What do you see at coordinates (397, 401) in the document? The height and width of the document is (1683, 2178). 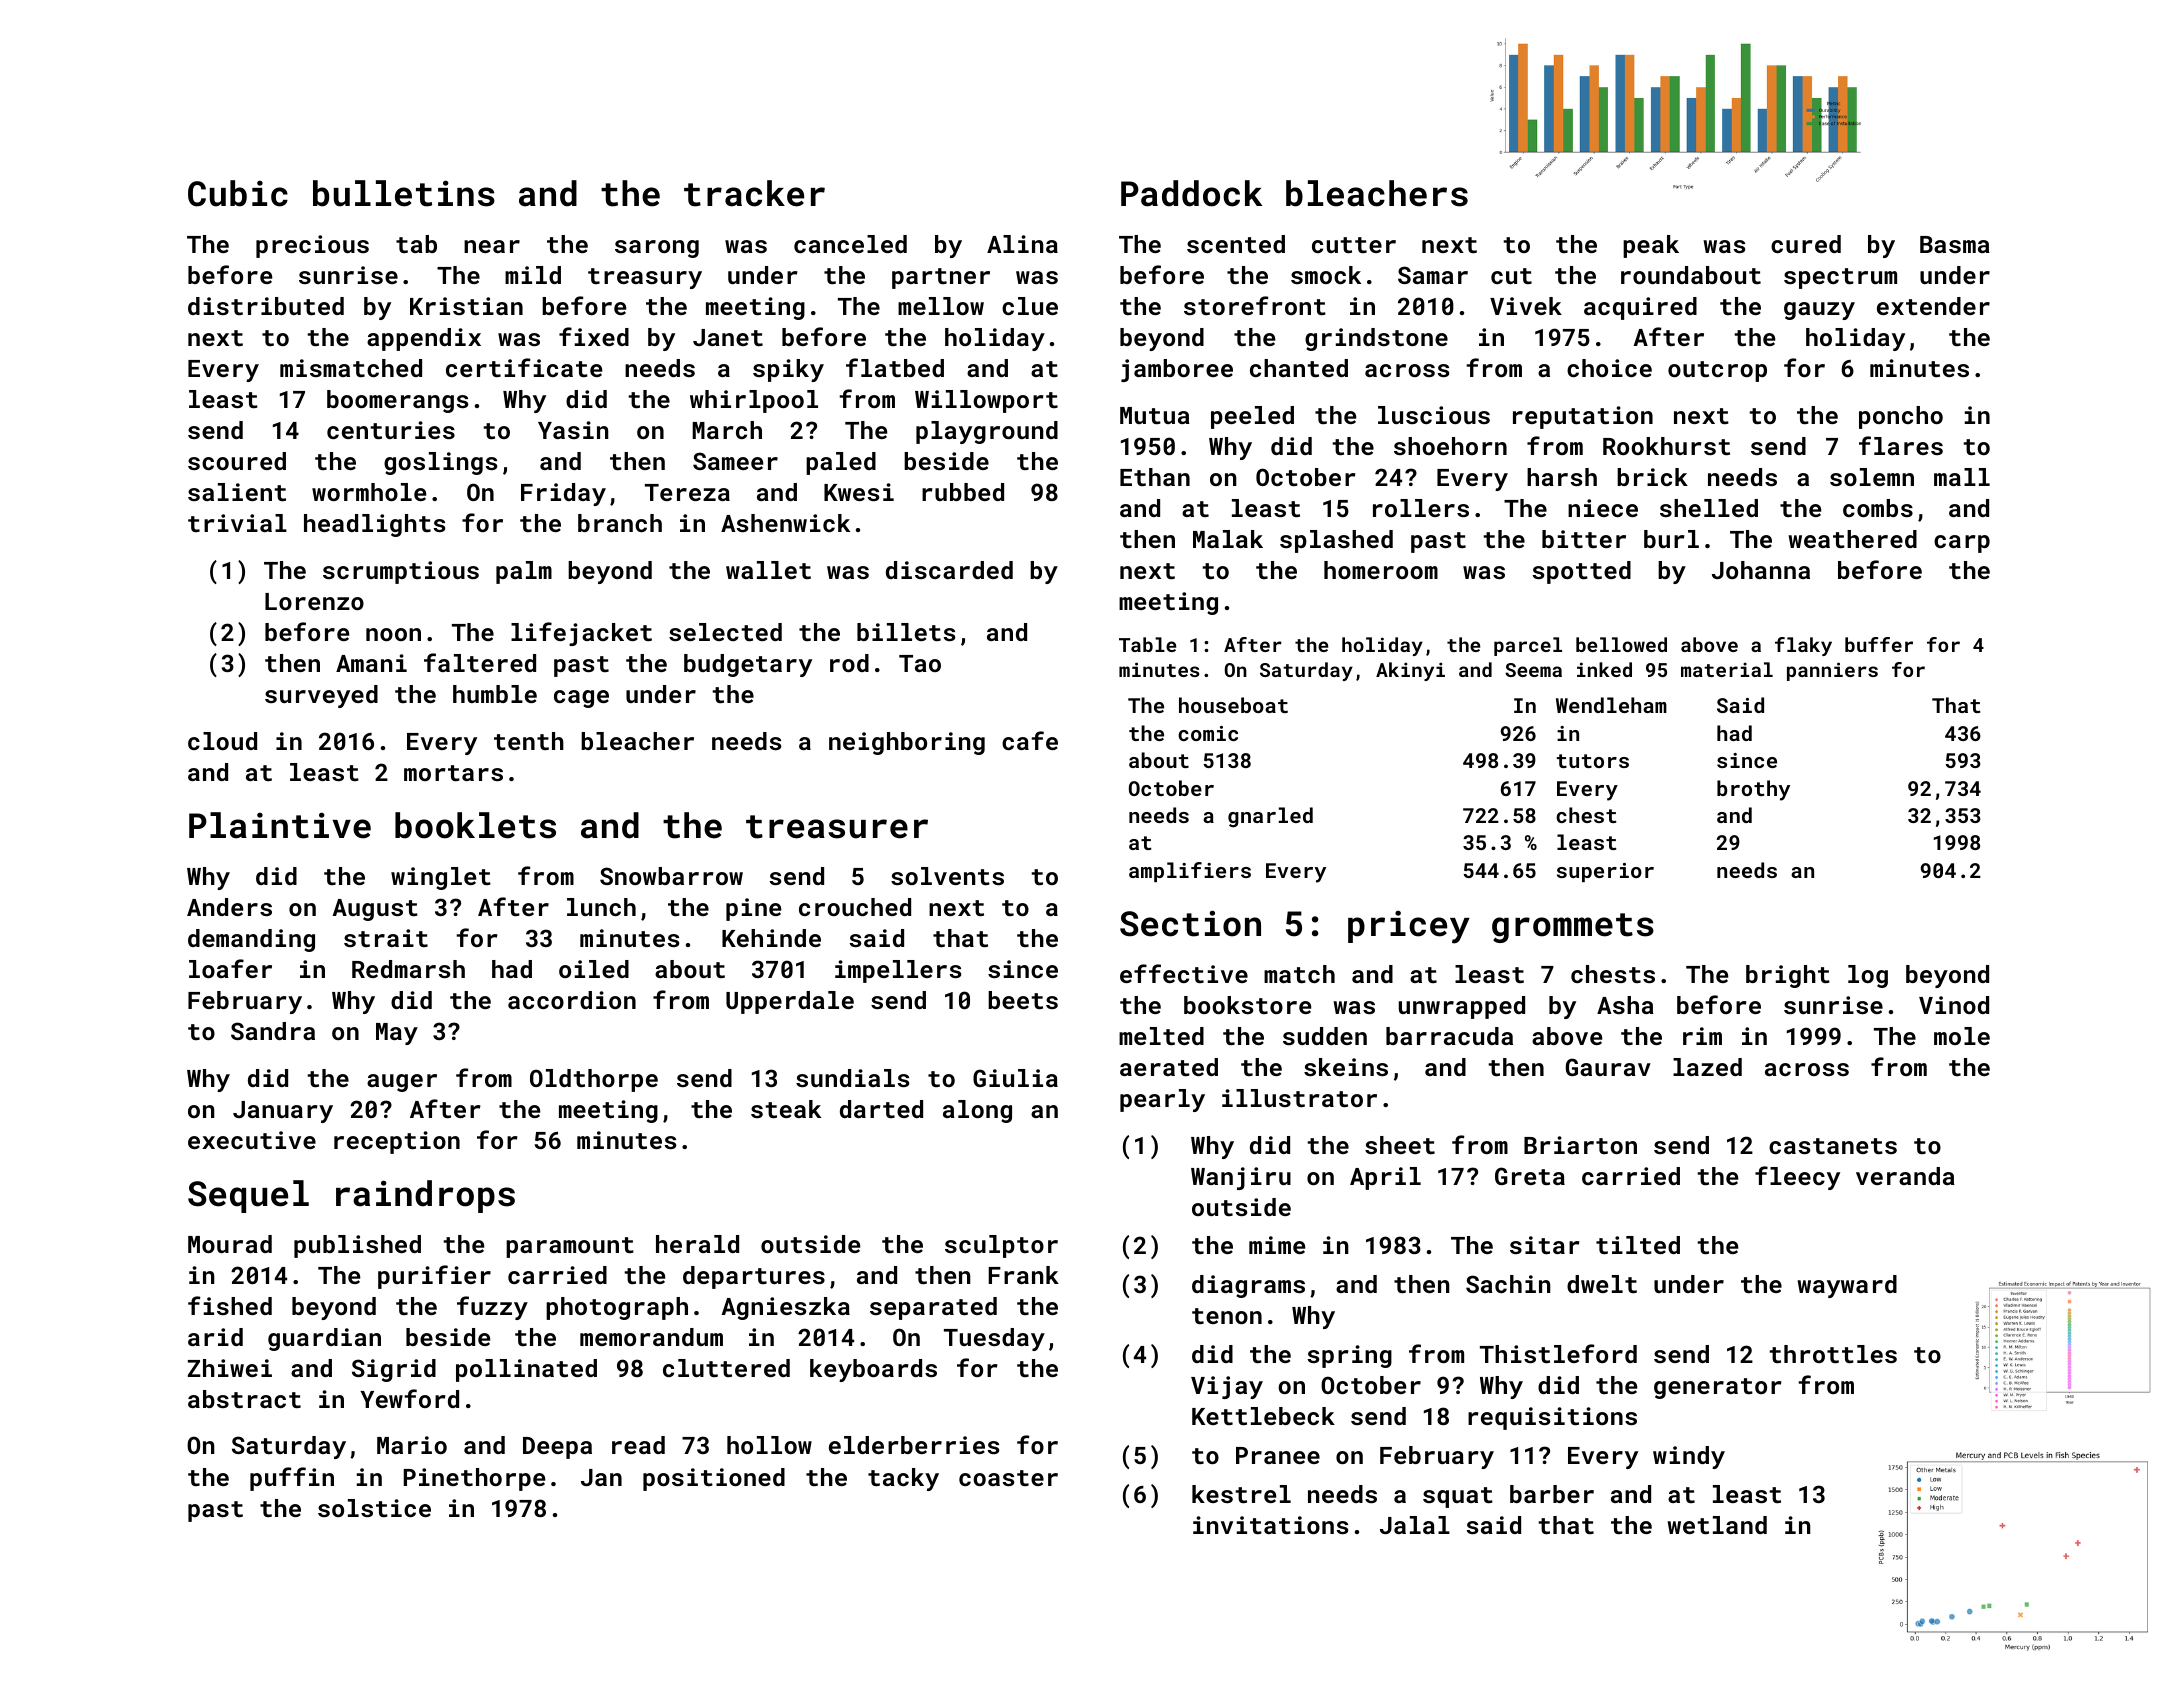 I see `boomerangs` at bounding box center [397, 401].
